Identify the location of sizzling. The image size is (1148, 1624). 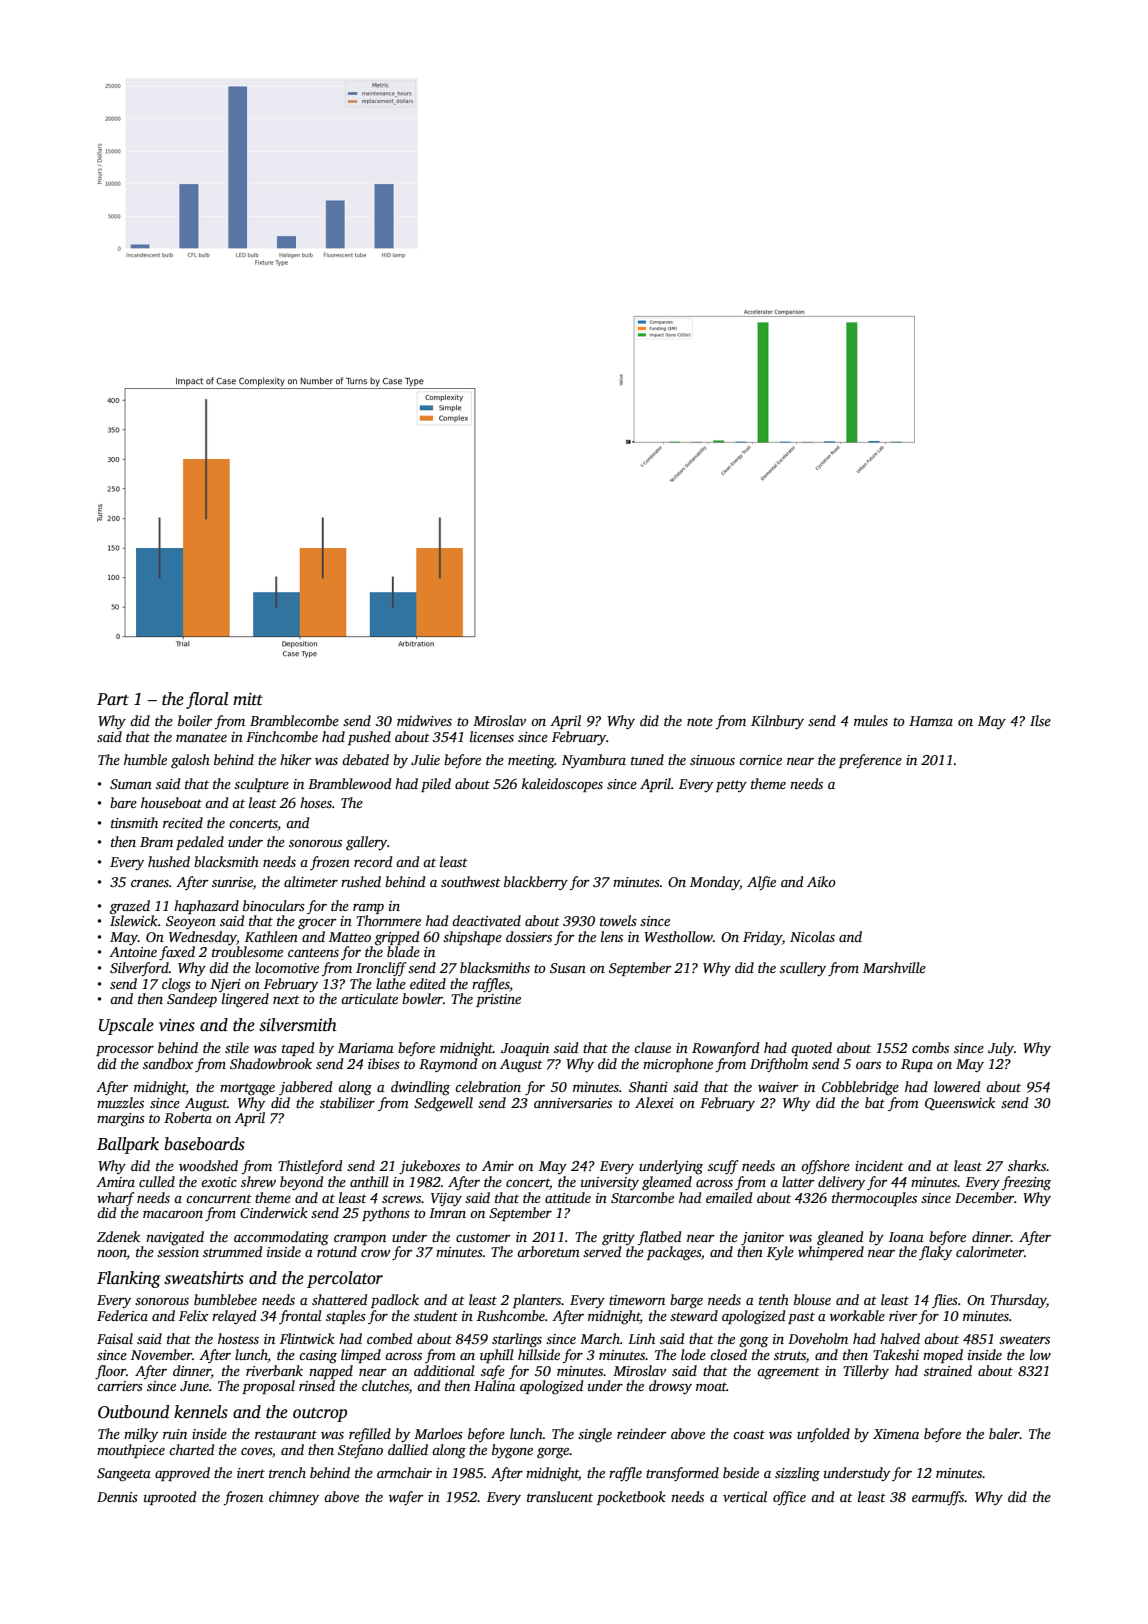
(797, 1474).
